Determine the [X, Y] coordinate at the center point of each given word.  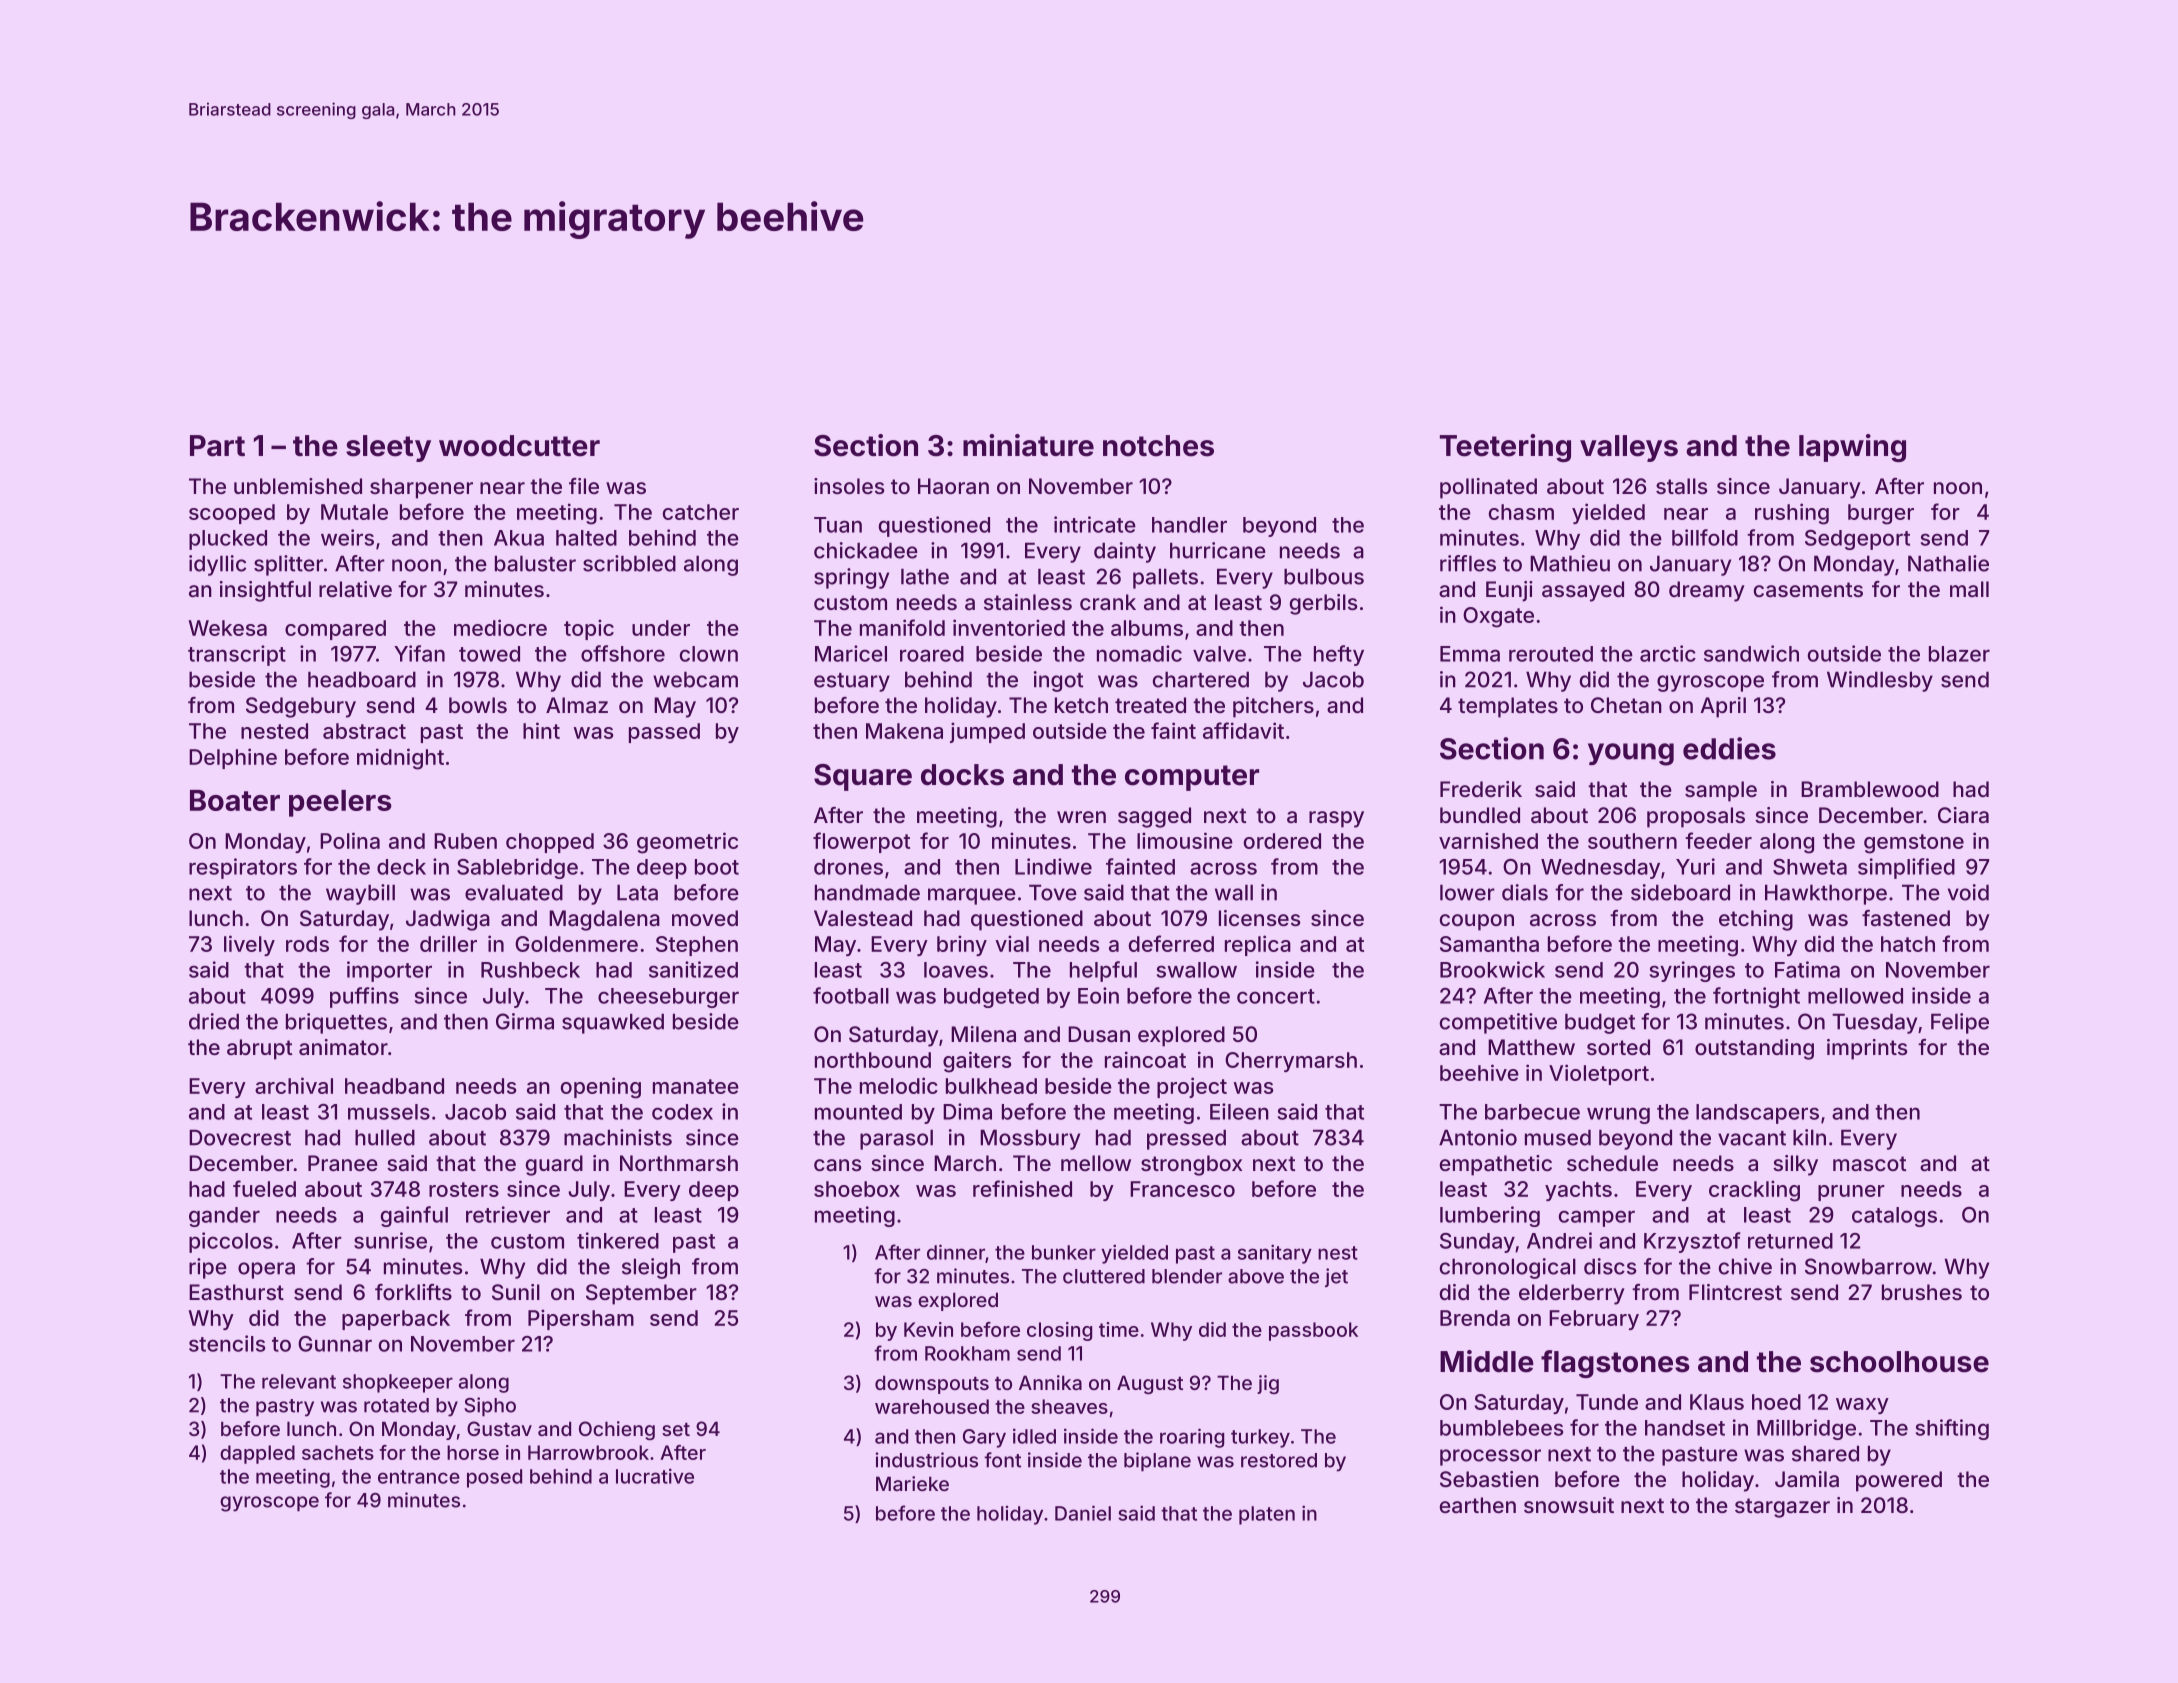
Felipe [1960, 1023]
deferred [1171, 943]
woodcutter [519, 446]
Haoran [953, 486]
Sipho [490, 1407]
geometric [687, 843]
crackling [1754, 1191]
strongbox [1191, 1165]
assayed [1583, 591]
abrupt [259, 1049]
